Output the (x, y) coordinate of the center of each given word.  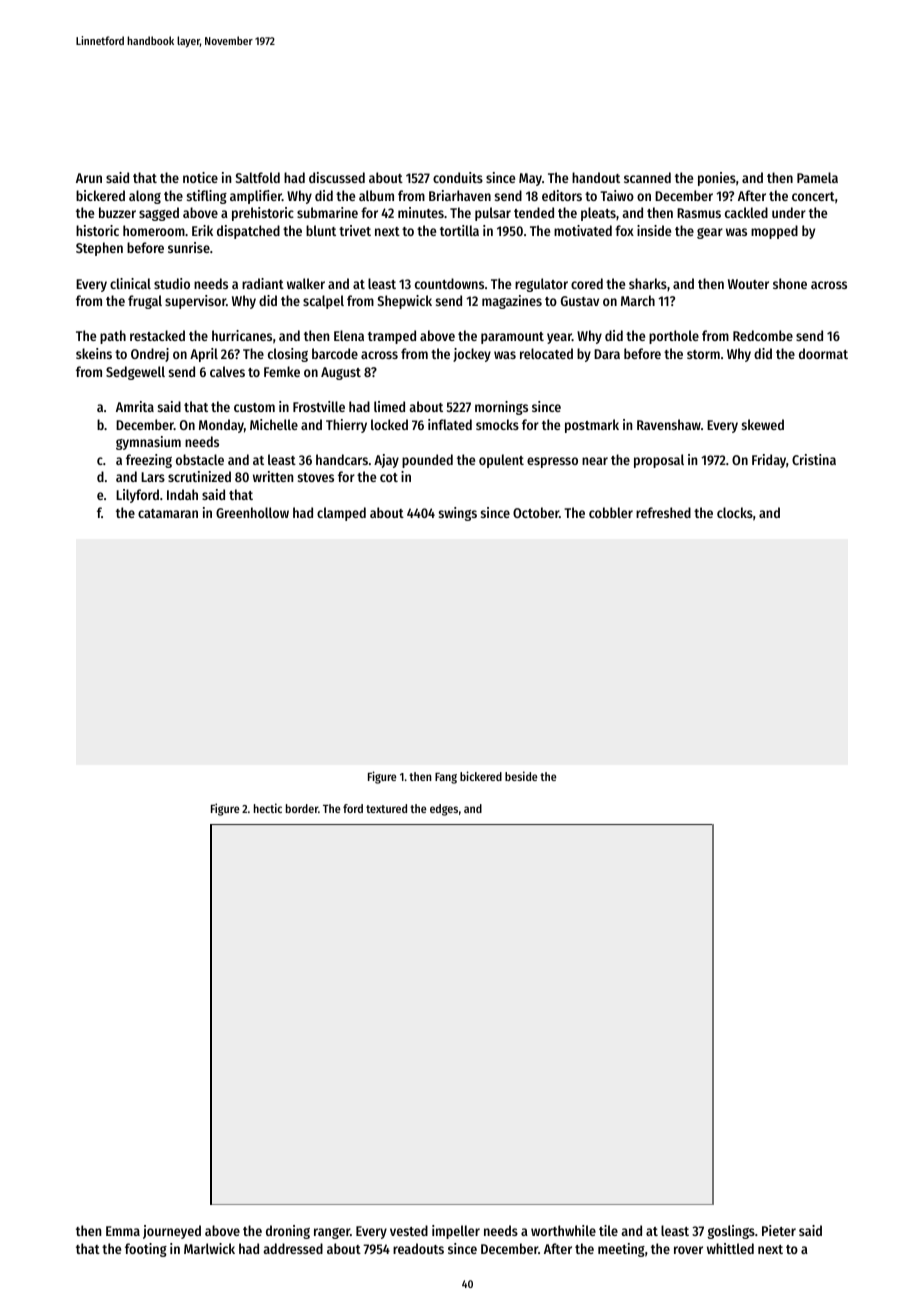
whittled (730, 1248)
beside (521, 776)
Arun (89, 178)
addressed (293, 1248)
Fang (446, 778)
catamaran (168, 513)
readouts (418, 1248)
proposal (659, 461)
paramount (512, 338)
